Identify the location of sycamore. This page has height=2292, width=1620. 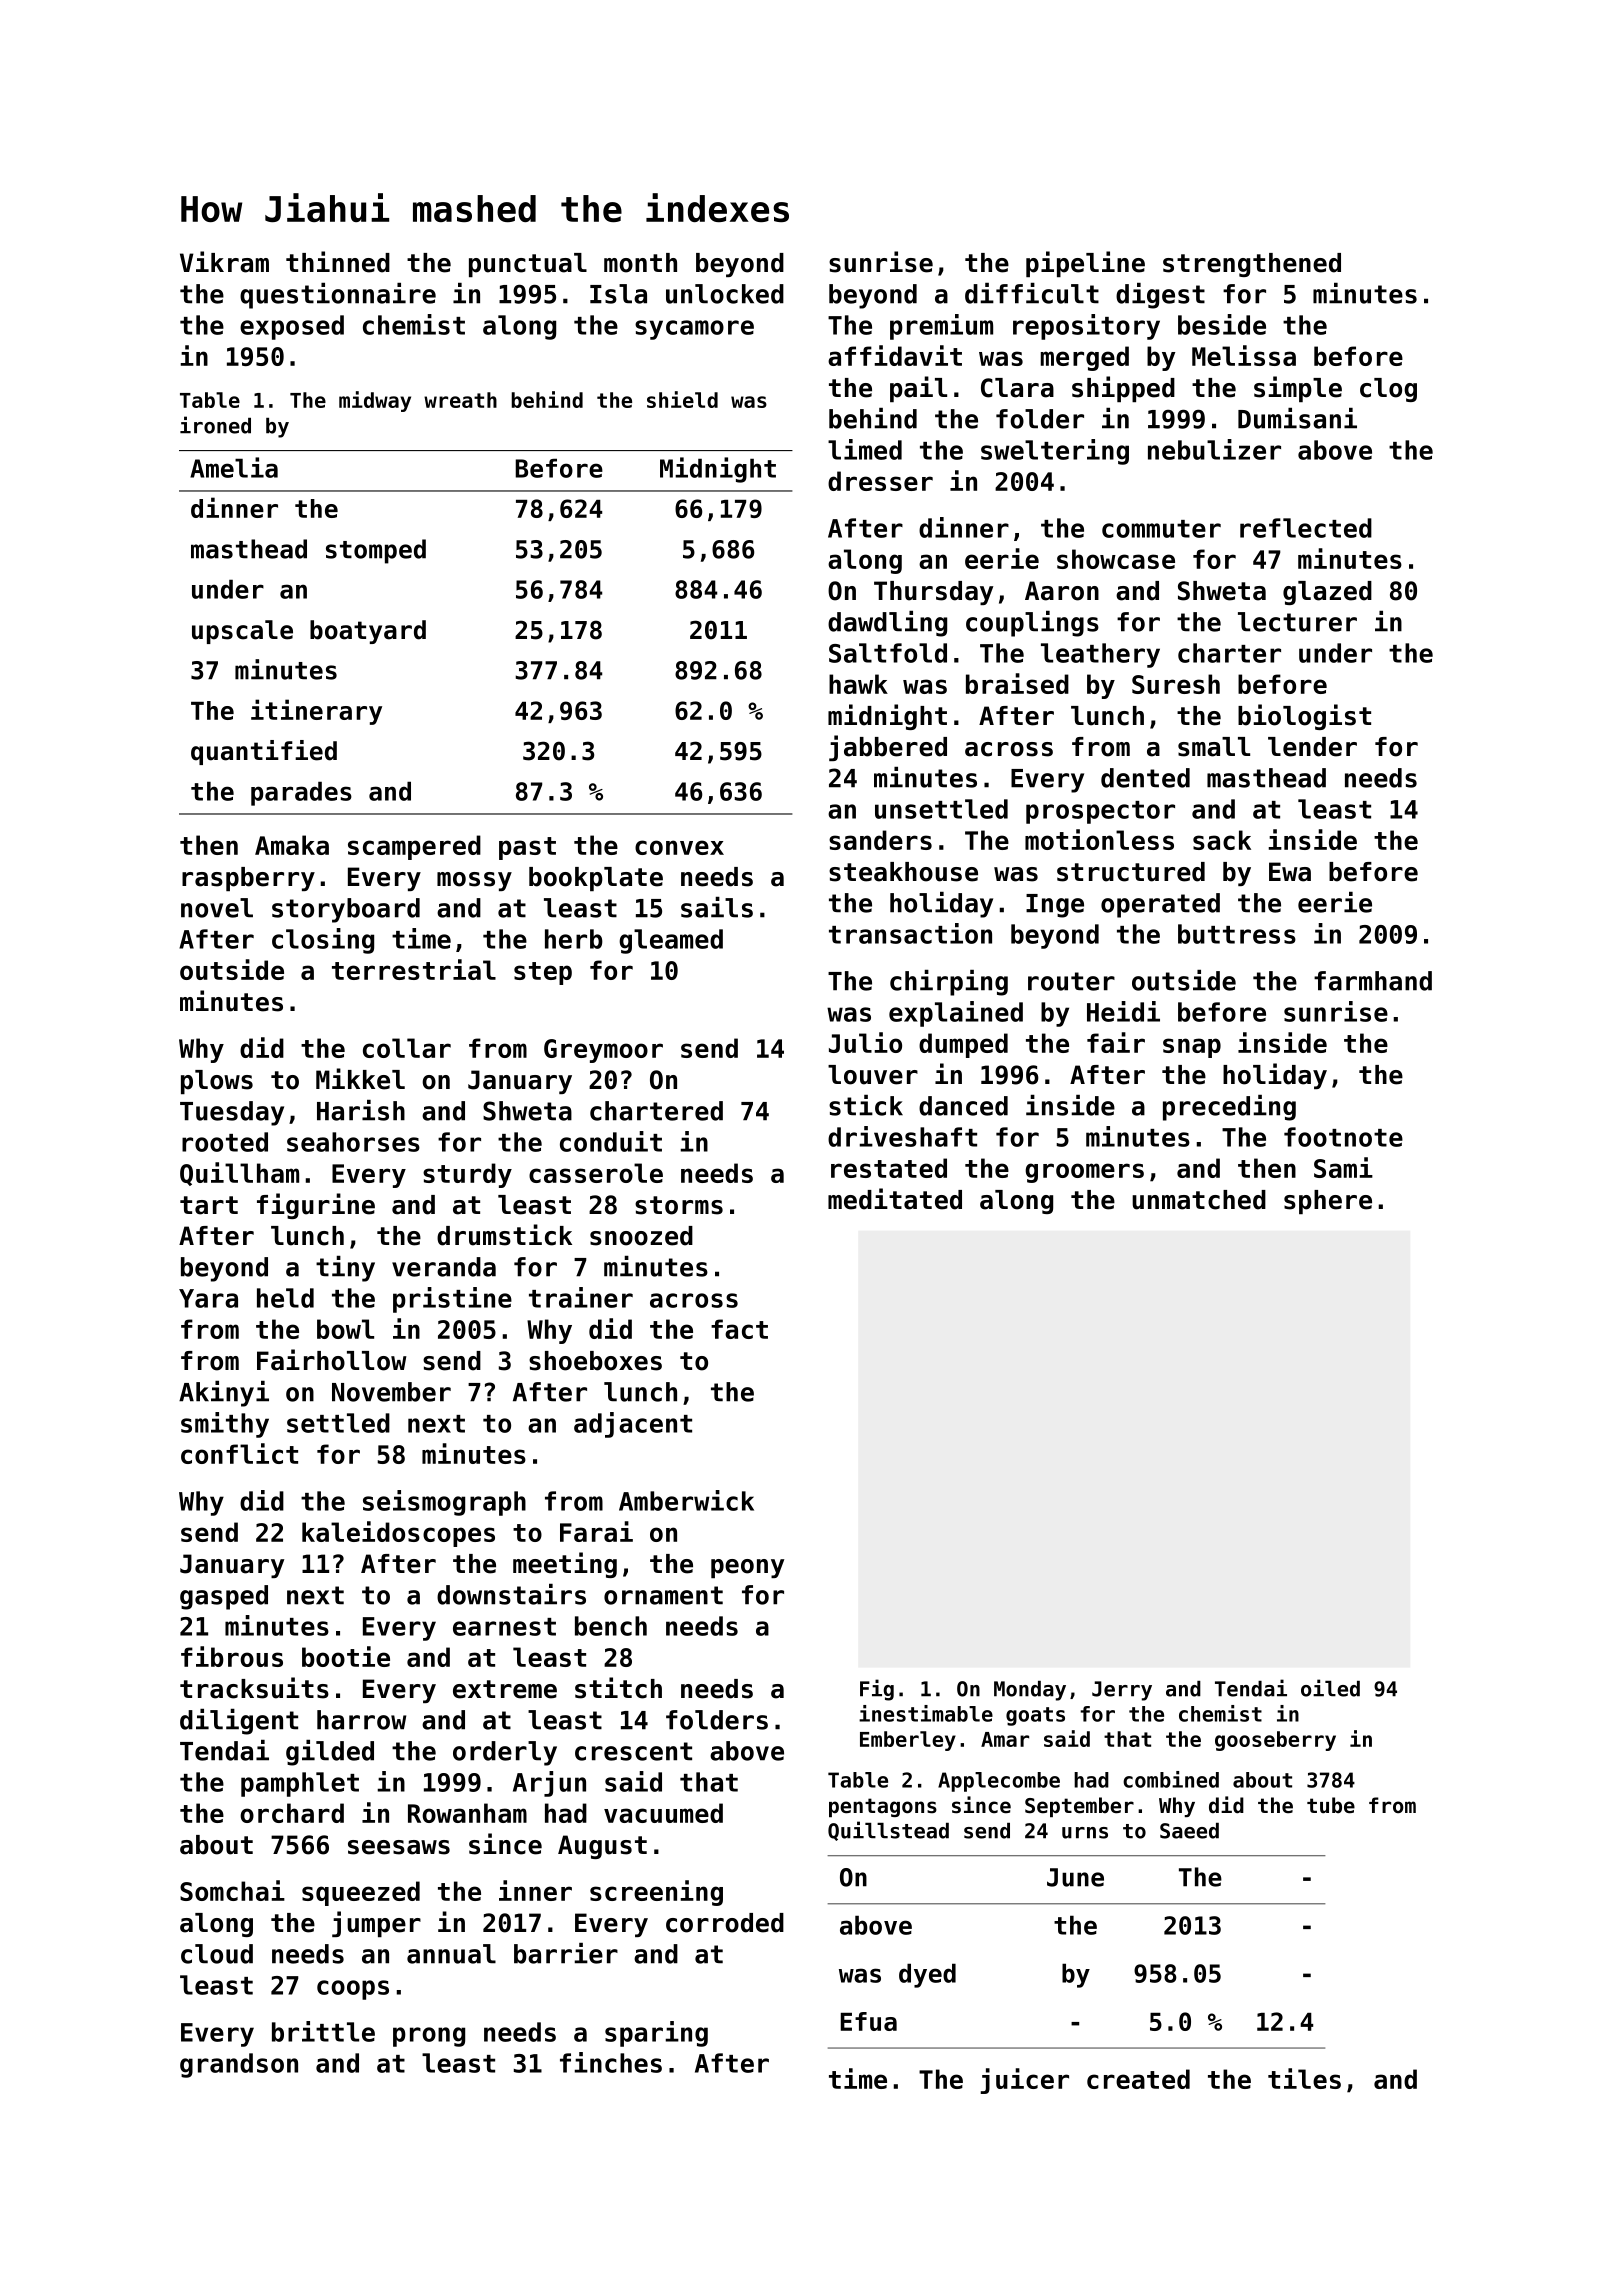
(694, 330).
